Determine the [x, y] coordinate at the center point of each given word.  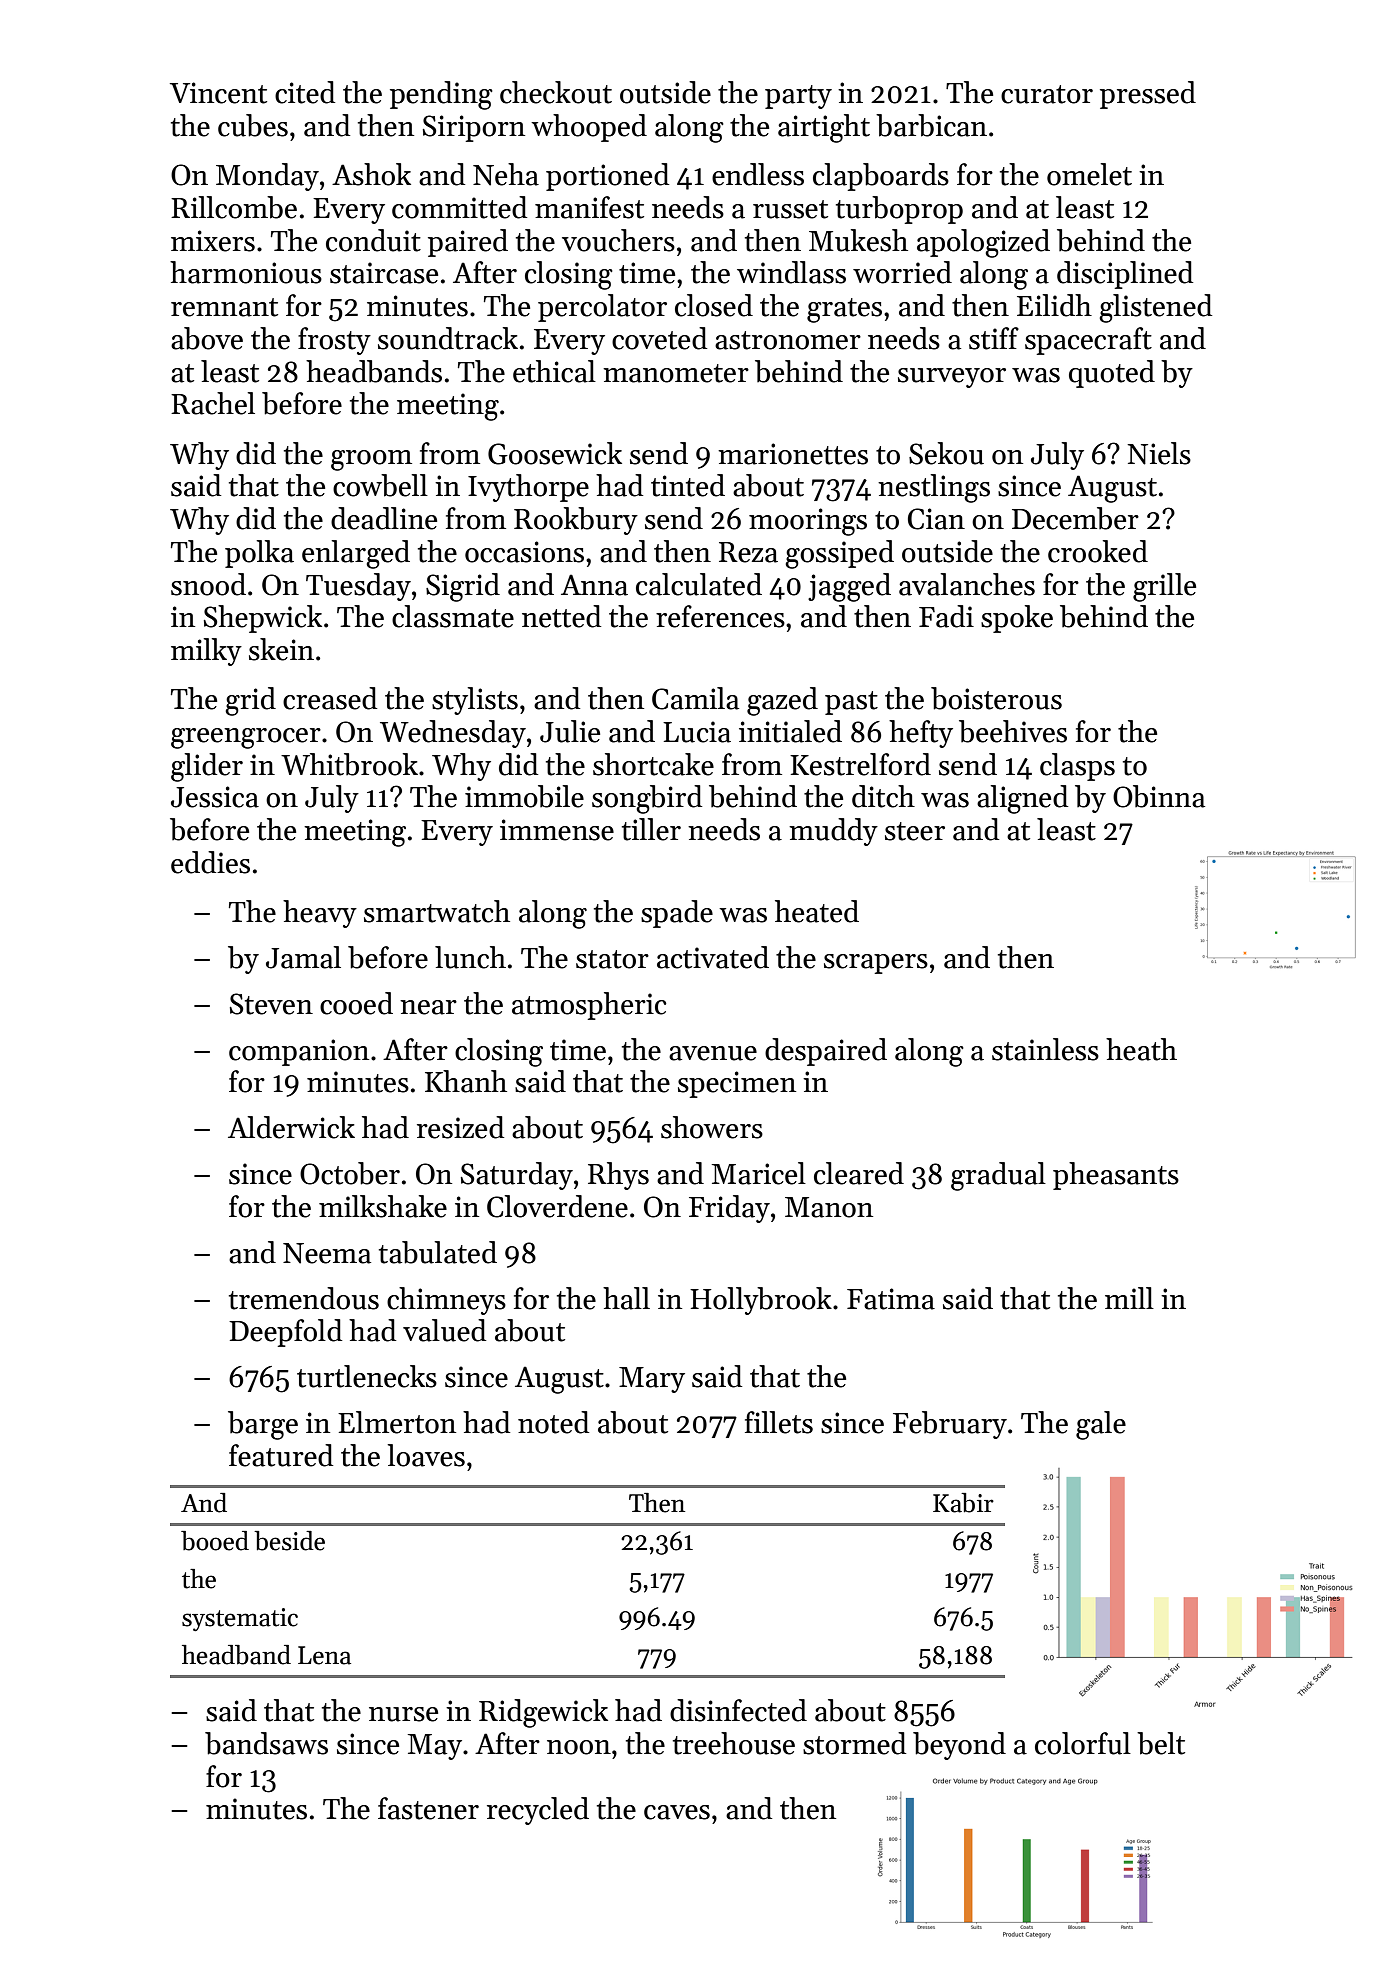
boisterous [996, 698]
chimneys [446, 1301]
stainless [1045, 1049]
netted [561, 616]
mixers [213, 241]
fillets [779, 1422]
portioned [607, 177]
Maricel [759, 1173]
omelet [1089, 174]
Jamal [303, 957]
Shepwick [263, 619]
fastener [428, 1808]
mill [1129, 1298]
